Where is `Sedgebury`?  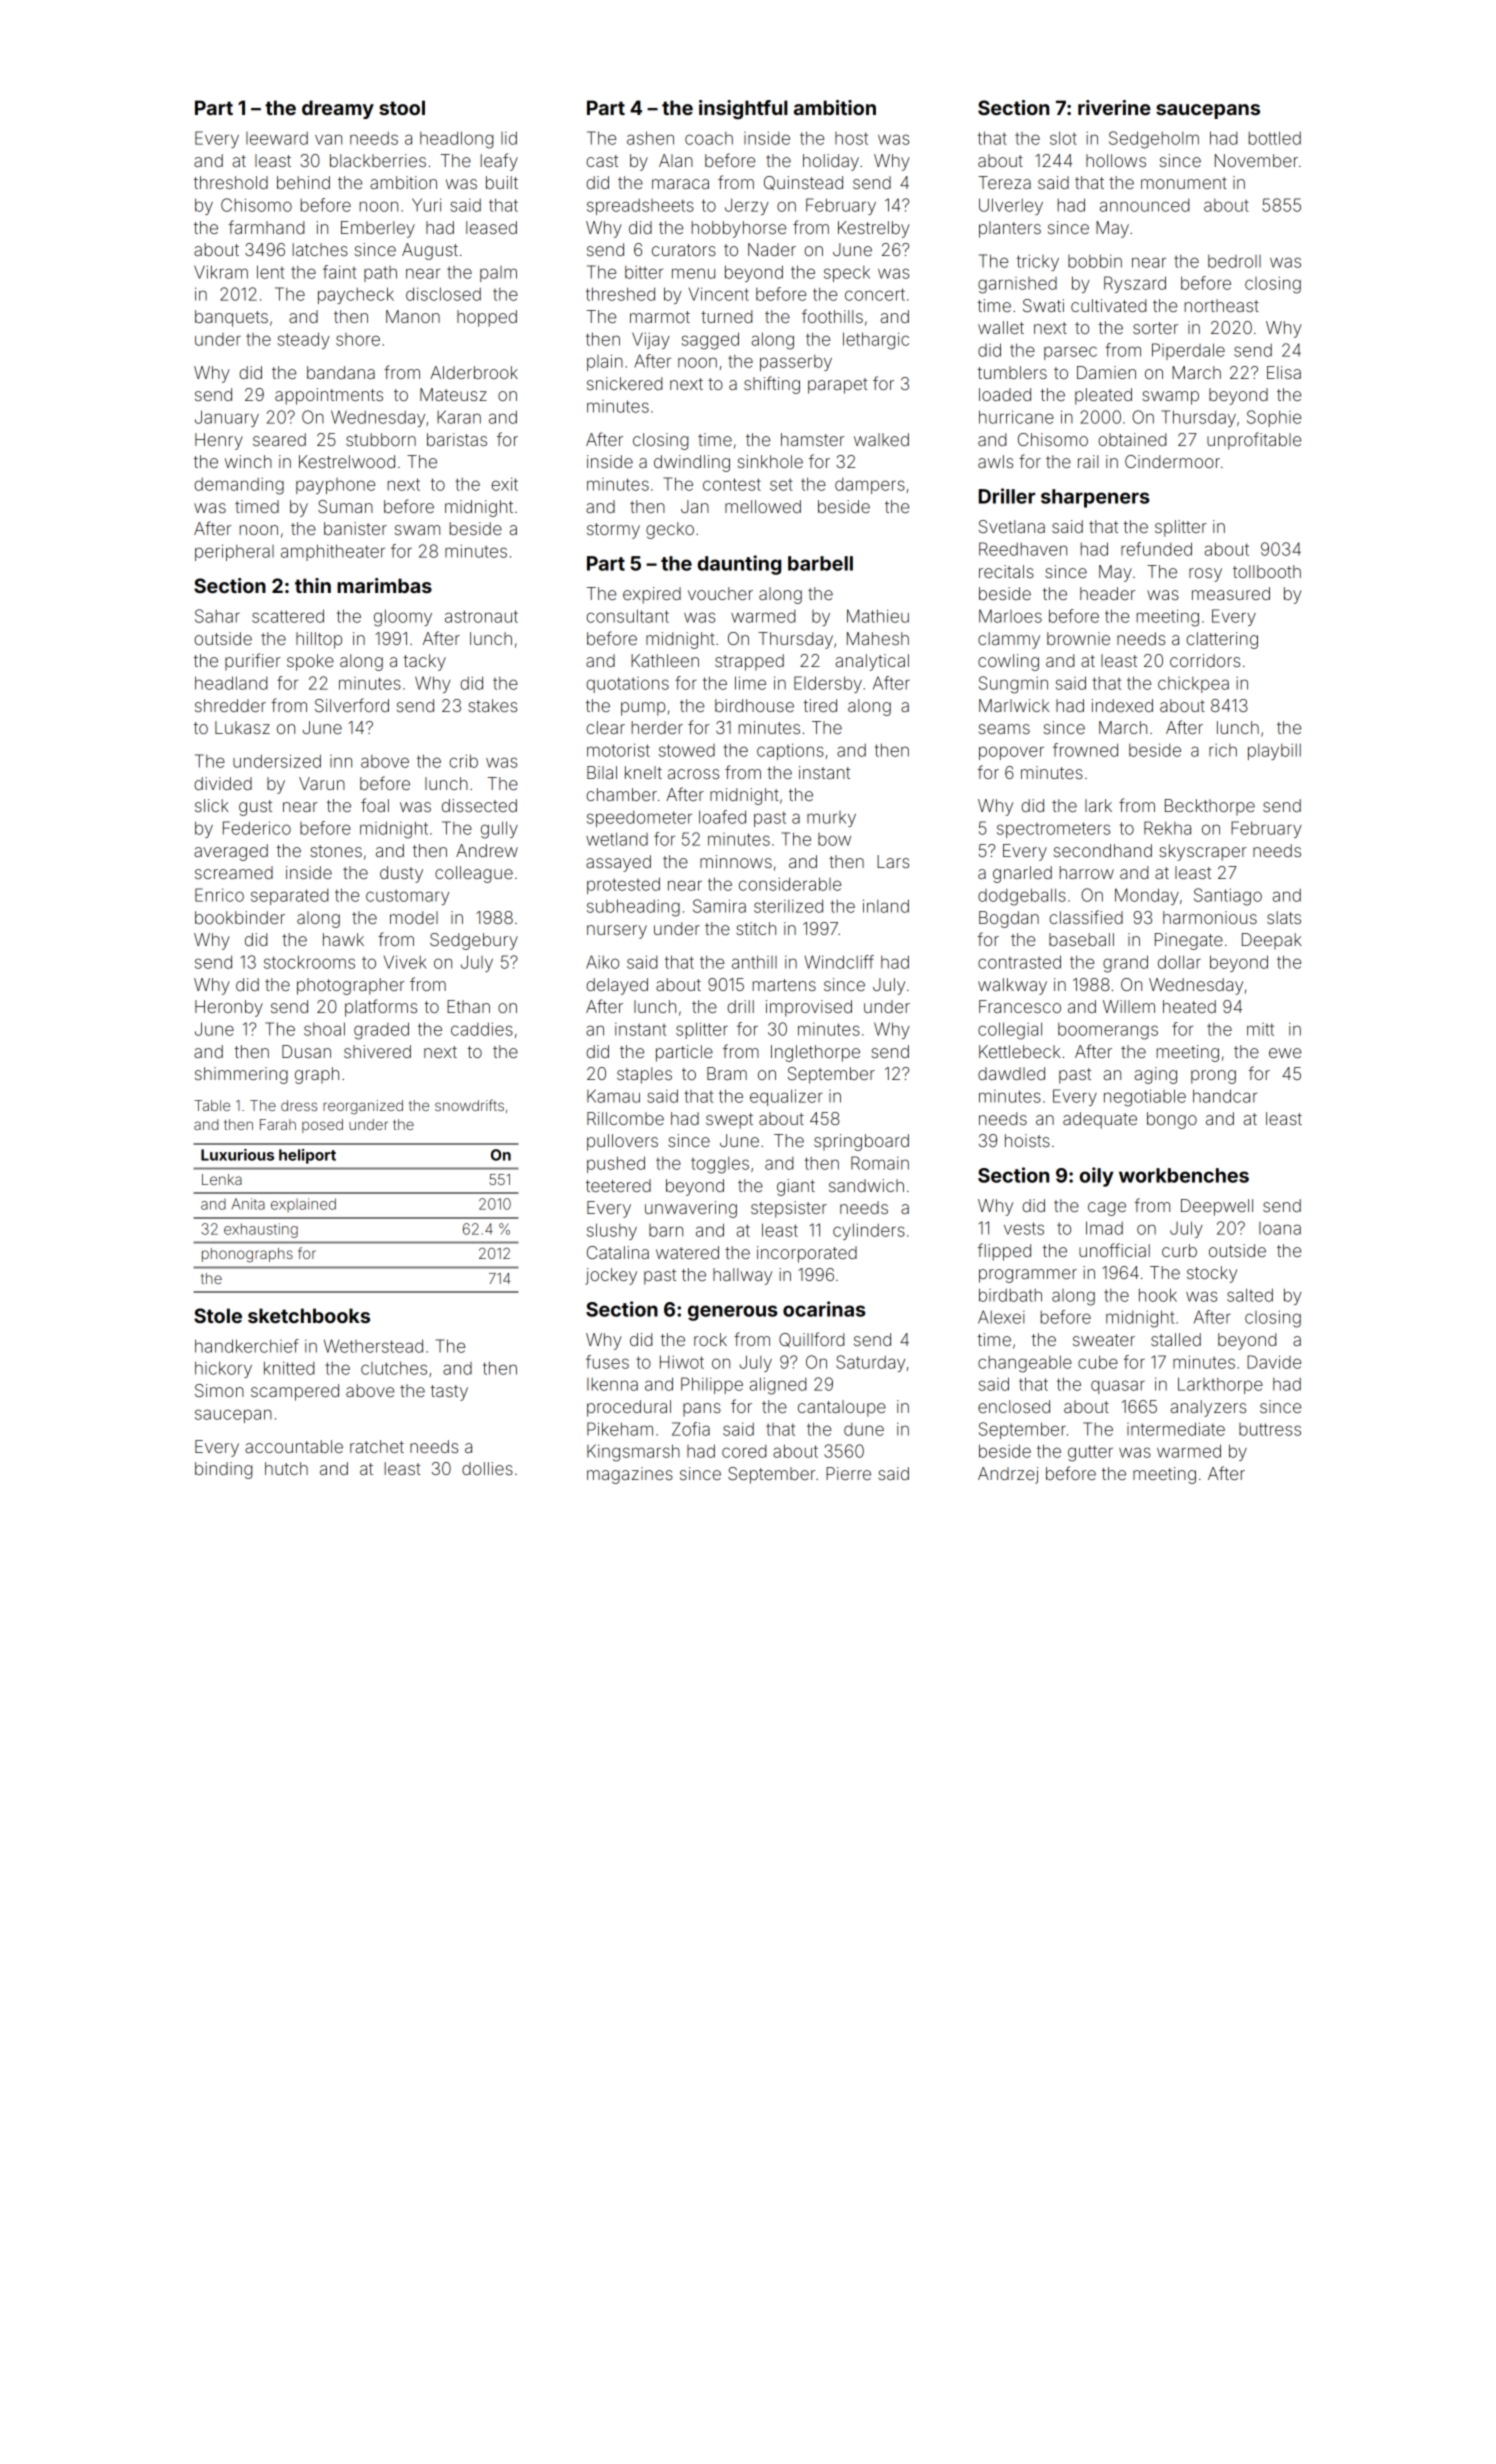 Sedgebury is located at coordinates (474, 941).
